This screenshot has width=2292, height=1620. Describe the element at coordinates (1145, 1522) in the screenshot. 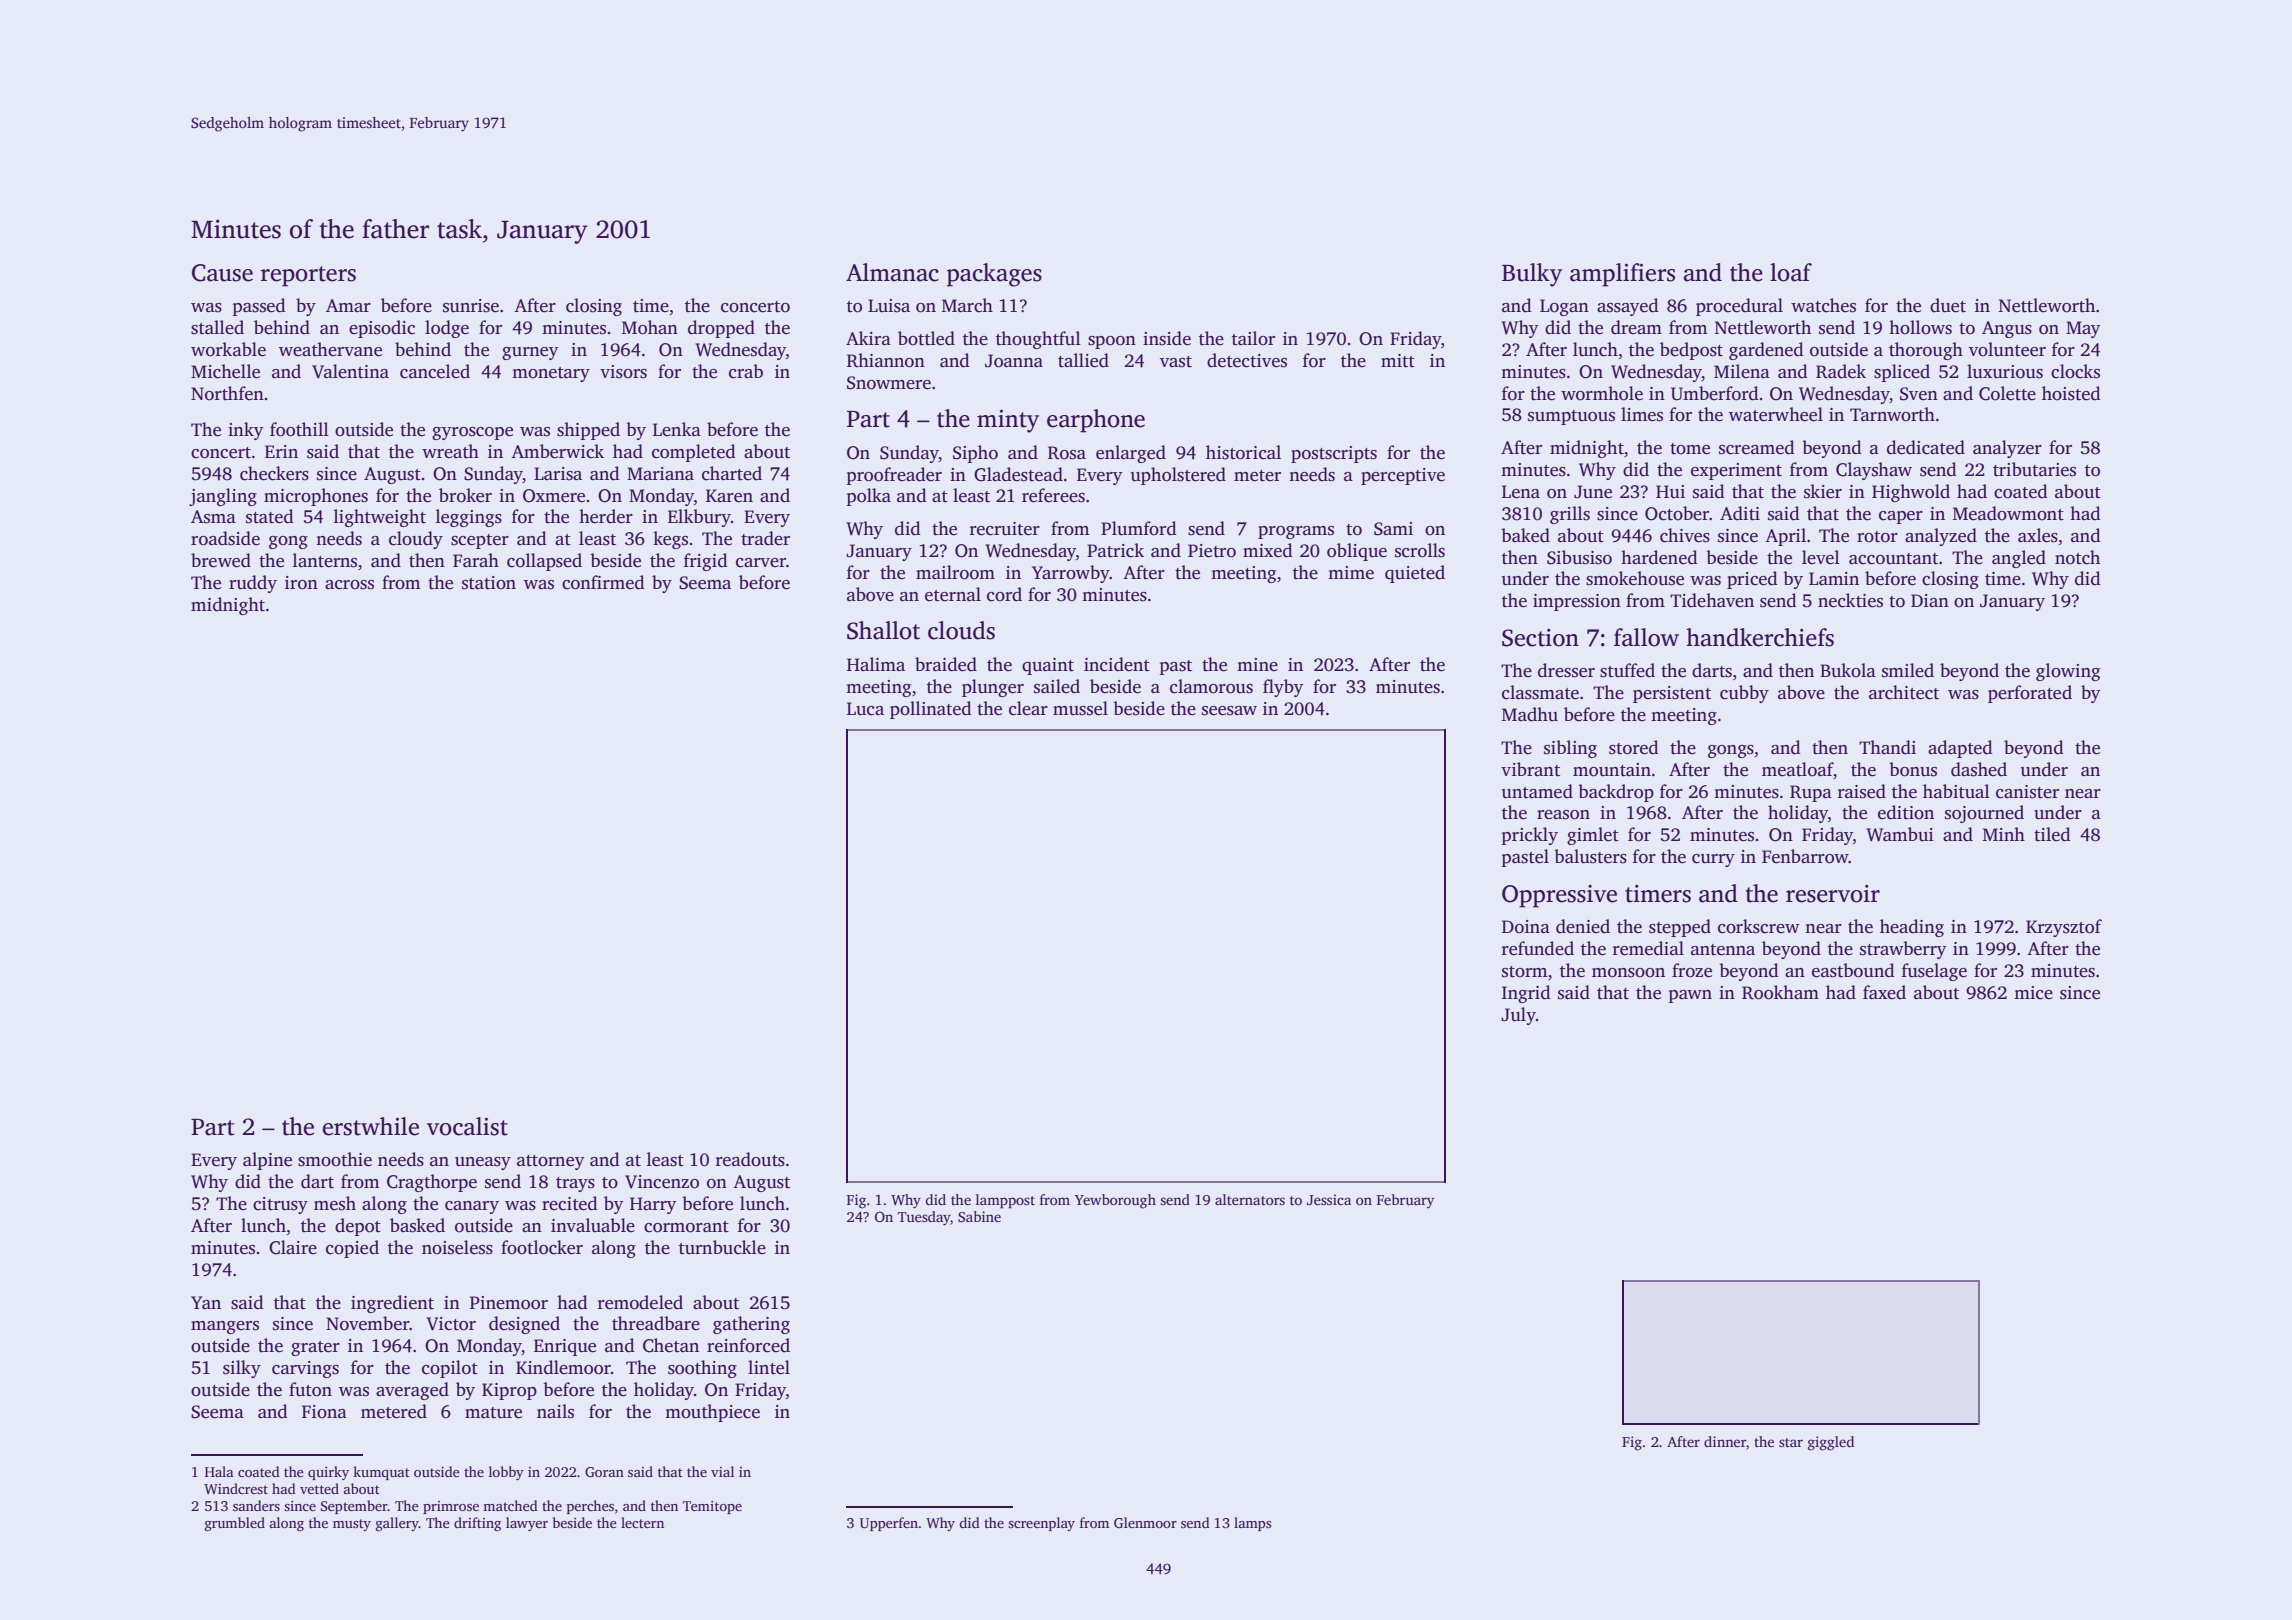

I see `Glenmoor` at that location.
